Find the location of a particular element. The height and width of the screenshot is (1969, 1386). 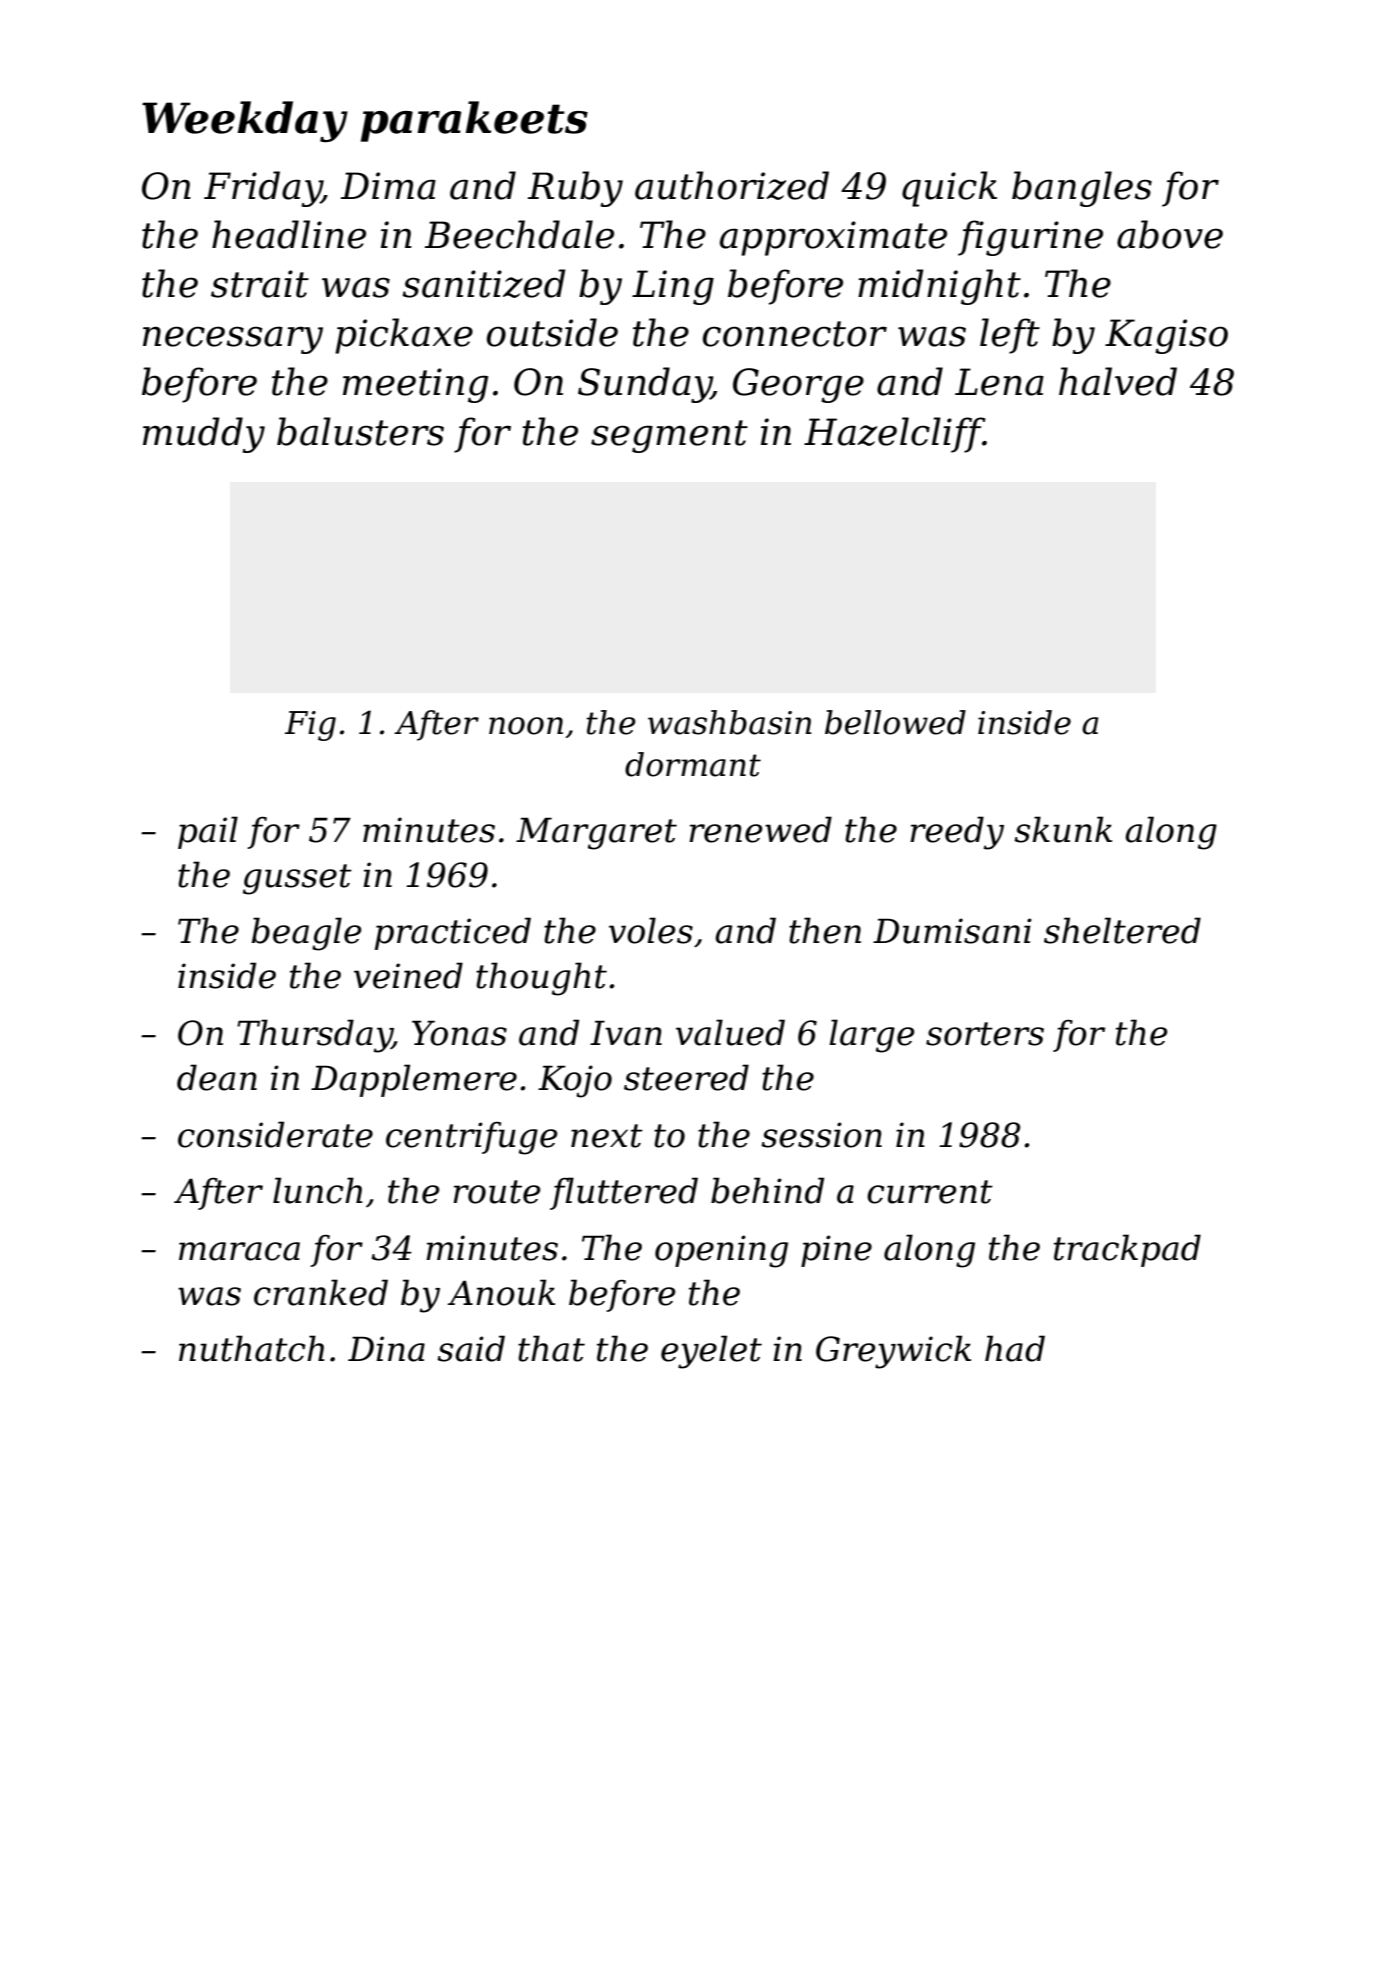

Weekday is located at coordinates (245, 121).
